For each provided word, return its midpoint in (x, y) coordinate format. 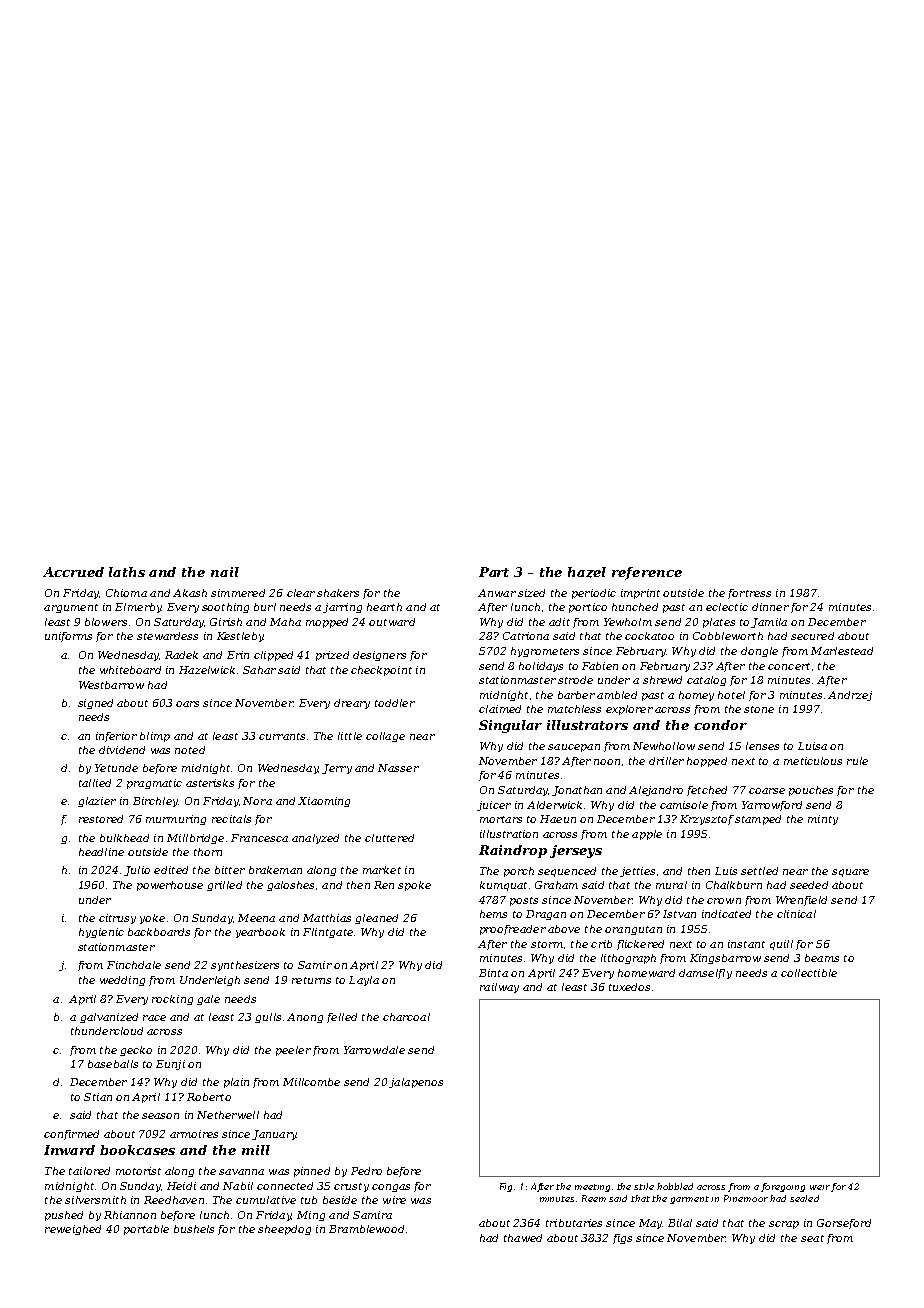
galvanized (109, 1018)
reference (647, 573)
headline (101, 852)
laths (127, 572)
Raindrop (513, 851)
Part (494, 572)
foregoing (783, 1187)
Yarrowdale (374, 1050)
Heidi (181, 1186)
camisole (684, 805)
